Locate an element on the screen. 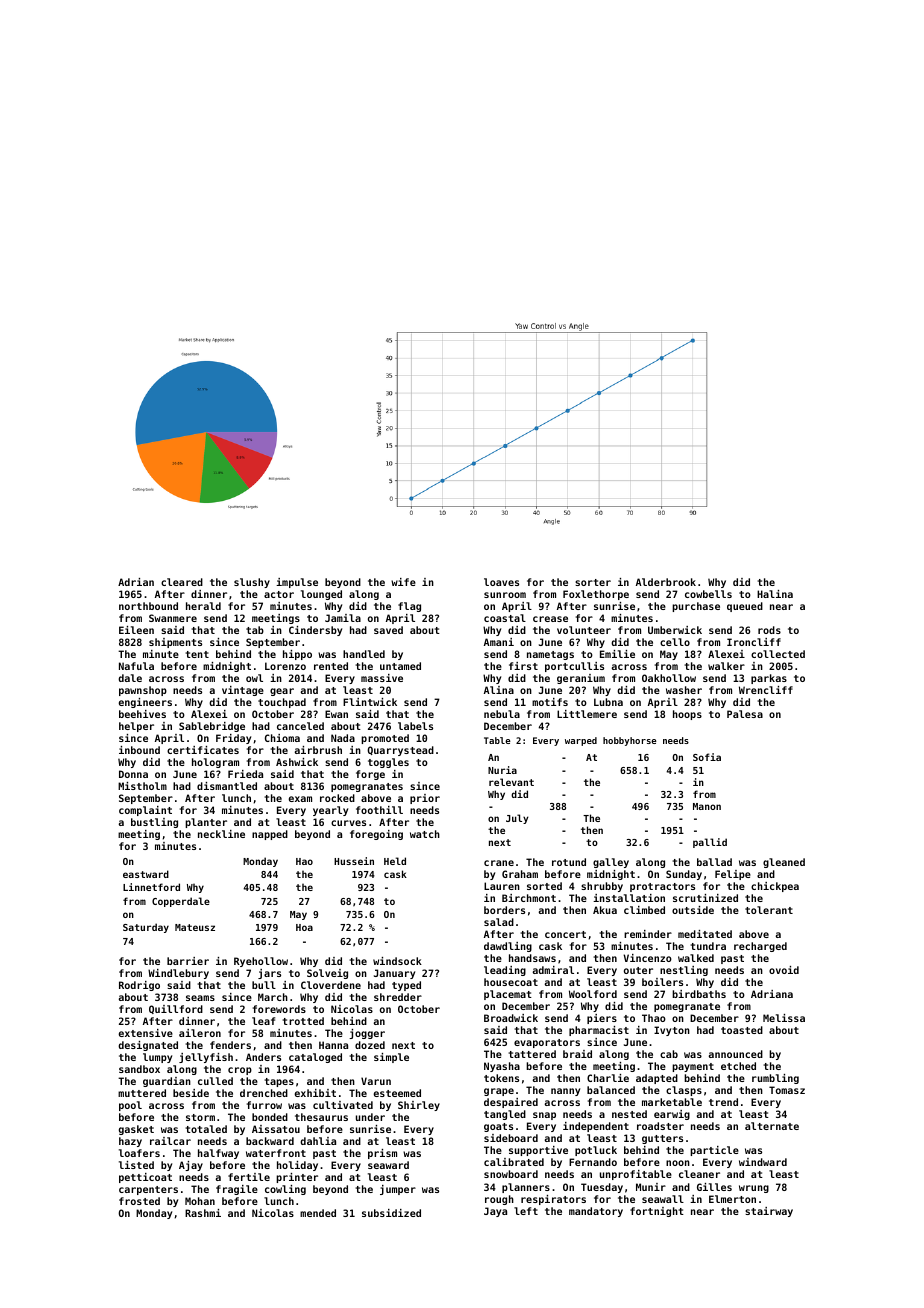 The height and width of the screenshot is (1308, 924). collected is located at coordinates (778, 654).
